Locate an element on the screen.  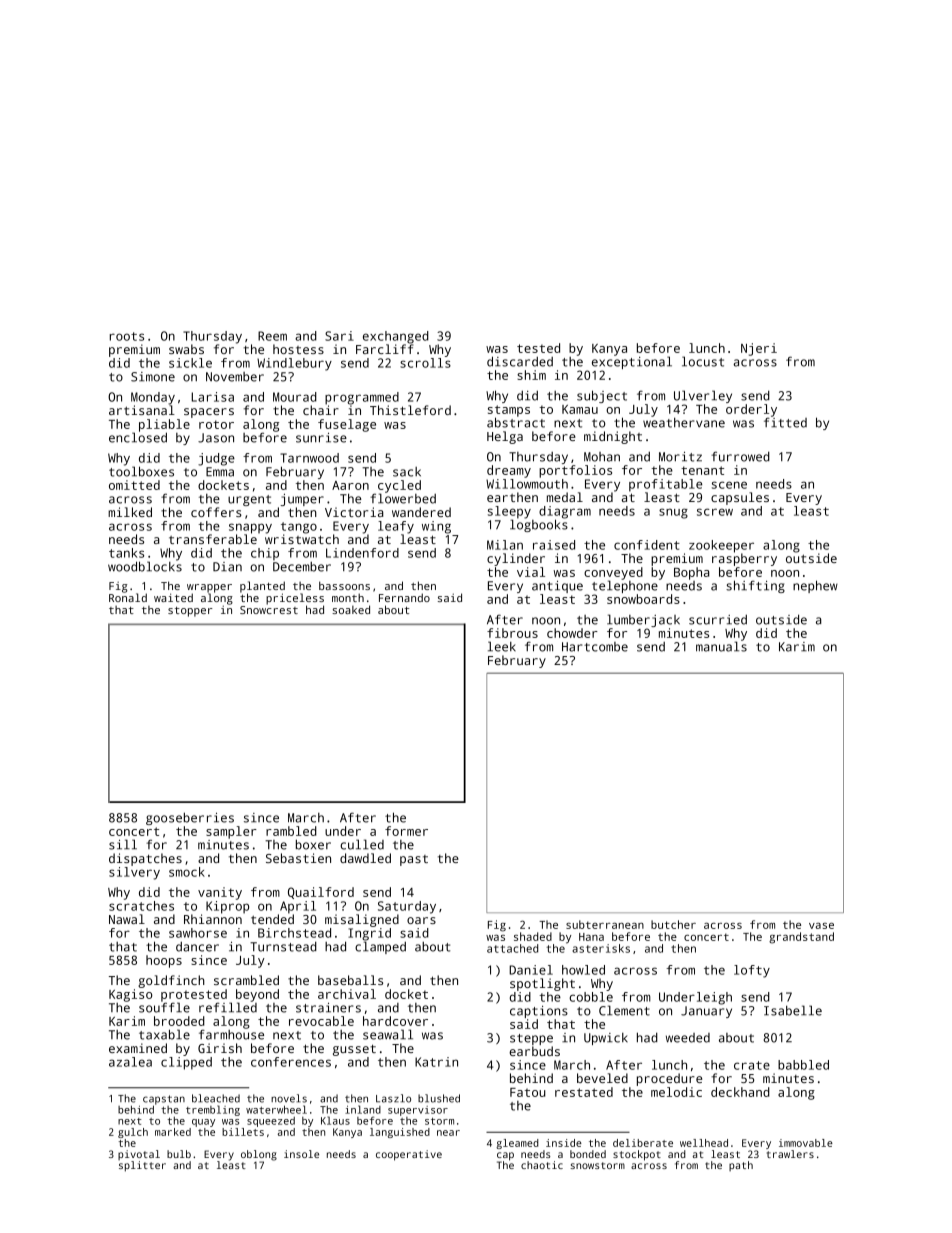
Njeri is located at coordinates (759, 349).
